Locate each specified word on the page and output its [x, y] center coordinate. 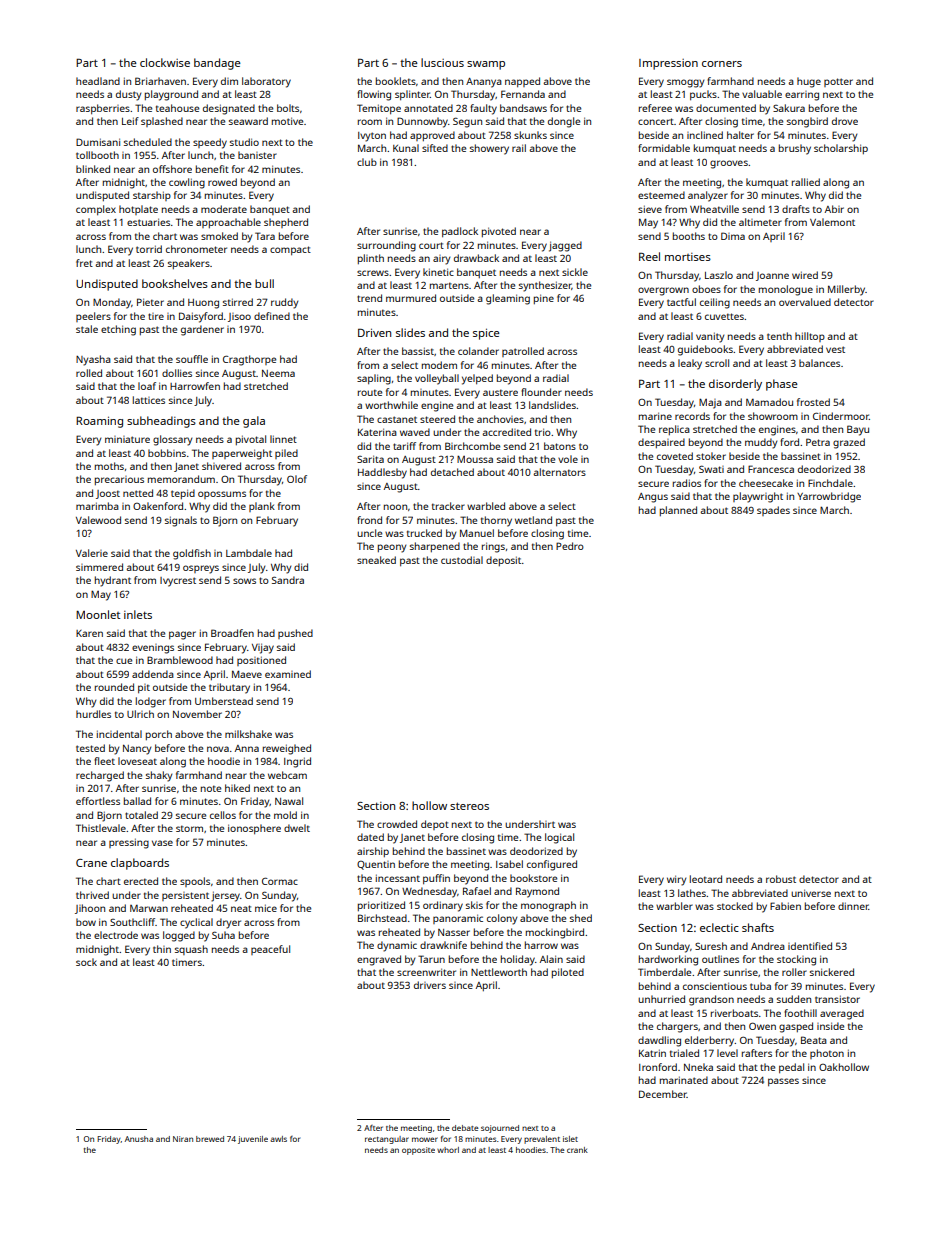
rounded [114, 687]
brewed [210, 1139]
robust [781, 879]
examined [288, 674]
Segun [467, 122]
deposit [503, 561]
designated [229, 109]
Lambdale [249, 553]
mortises [688, 257]
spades [773, 511]
